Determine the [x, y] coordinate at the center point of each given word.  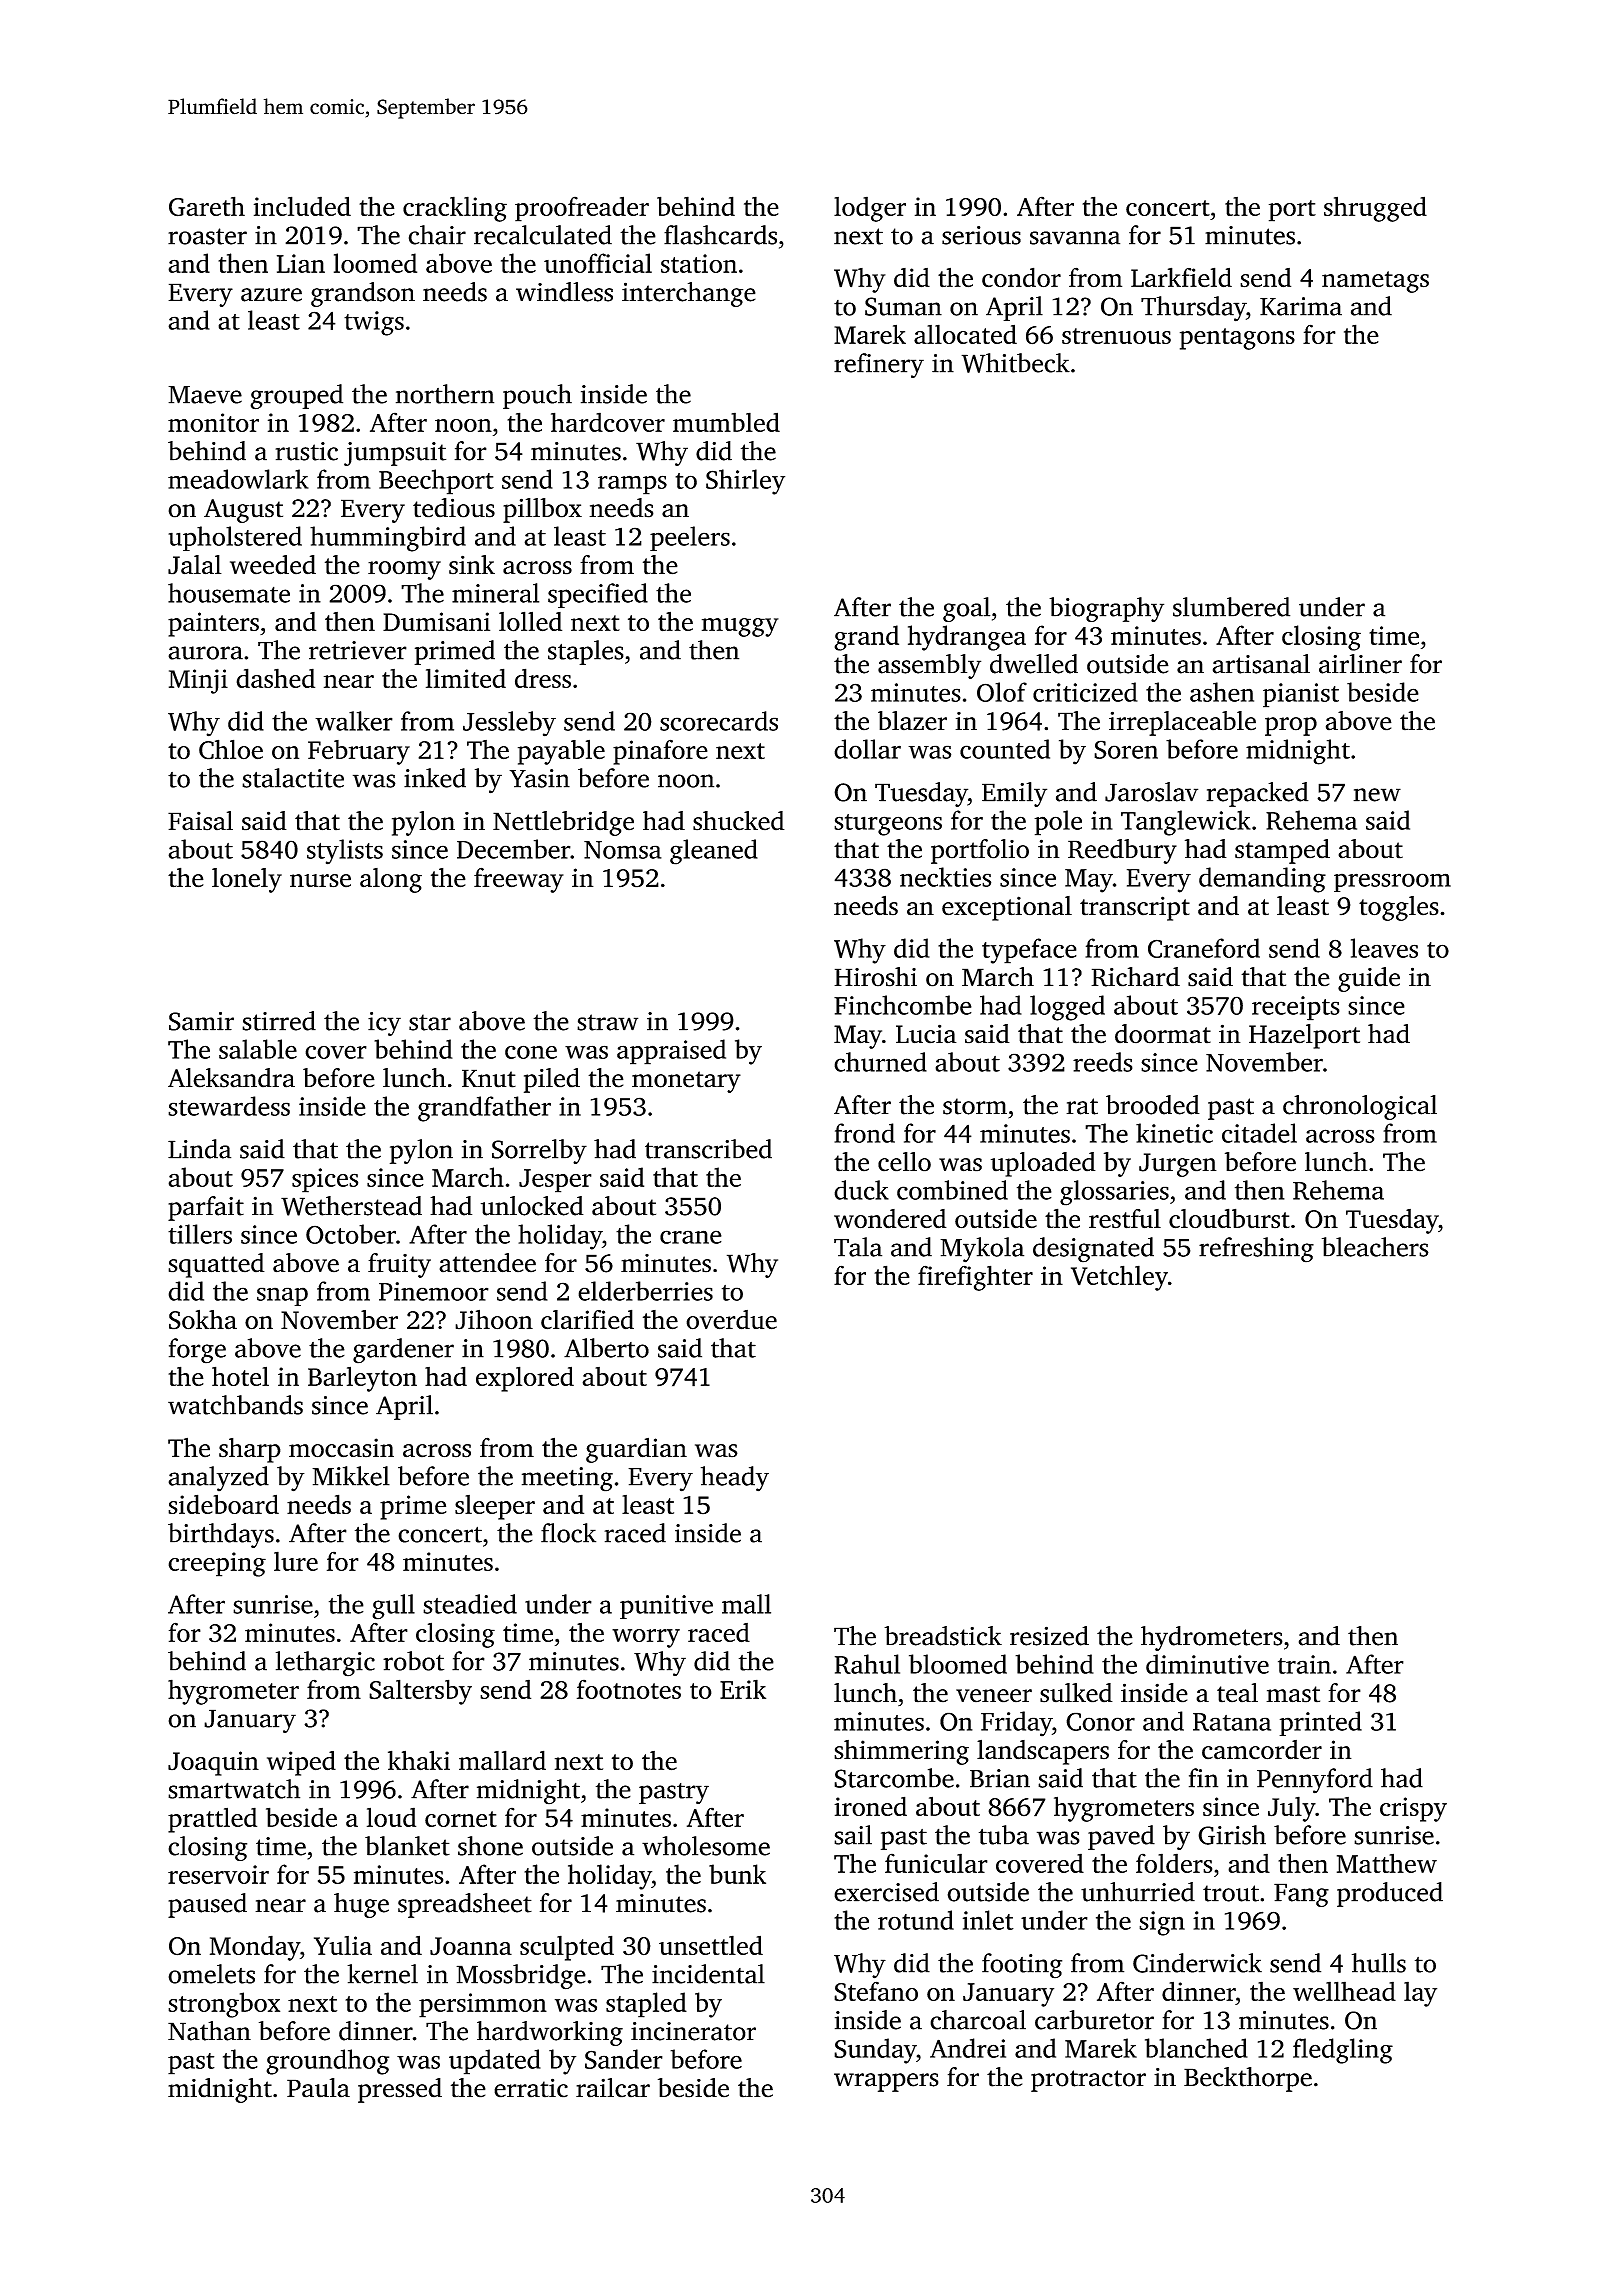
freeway [519, 880]
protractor [1088, 2081]
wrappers [886, 2082]
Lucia [926, 1034]
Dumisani [436, 622]
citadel [1259, 1133]
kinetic [1174, 1133]
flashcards [720, 235]
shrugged [1375, 209]
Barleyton [362, 1379]
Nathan [209, 2031]
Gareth [207, 206]
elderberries [645, 1291]
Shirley [745, 482]
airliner [1360, 664]
